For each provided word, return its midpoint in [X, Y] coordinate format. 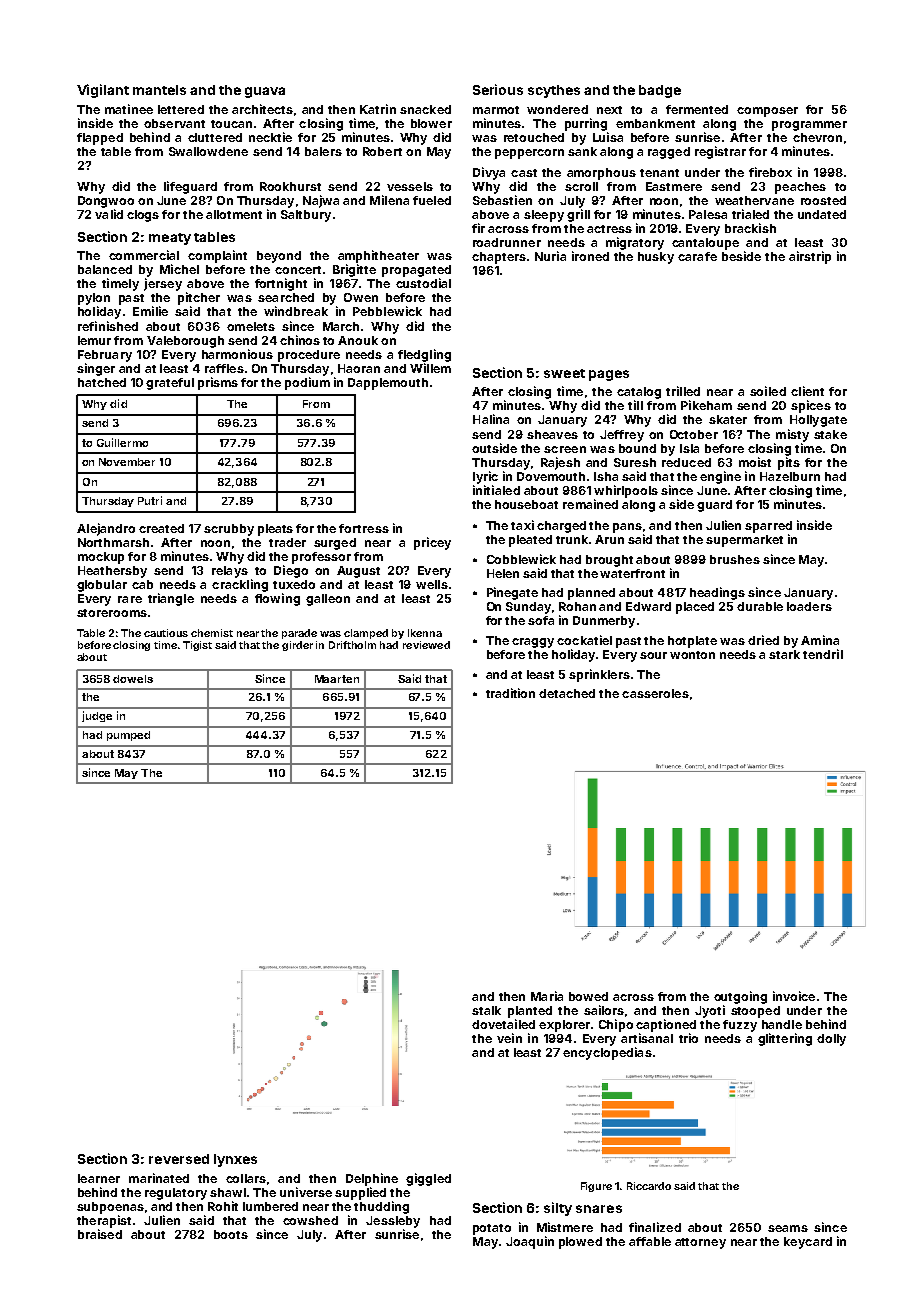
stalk [486, 1010]
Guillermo [122, 442]
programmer [809, 126]
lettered [181, 109]
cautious [166, 633]
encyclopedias [607, 1053]
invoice [794, 996]
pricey [432, 543]
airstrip [810, 257]
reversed [179, 1159]
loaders [809, 606]
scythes [554, 91]
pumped [128, 736]
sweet [564, 373]
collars [246, 1178]
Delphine [372, 1179]
